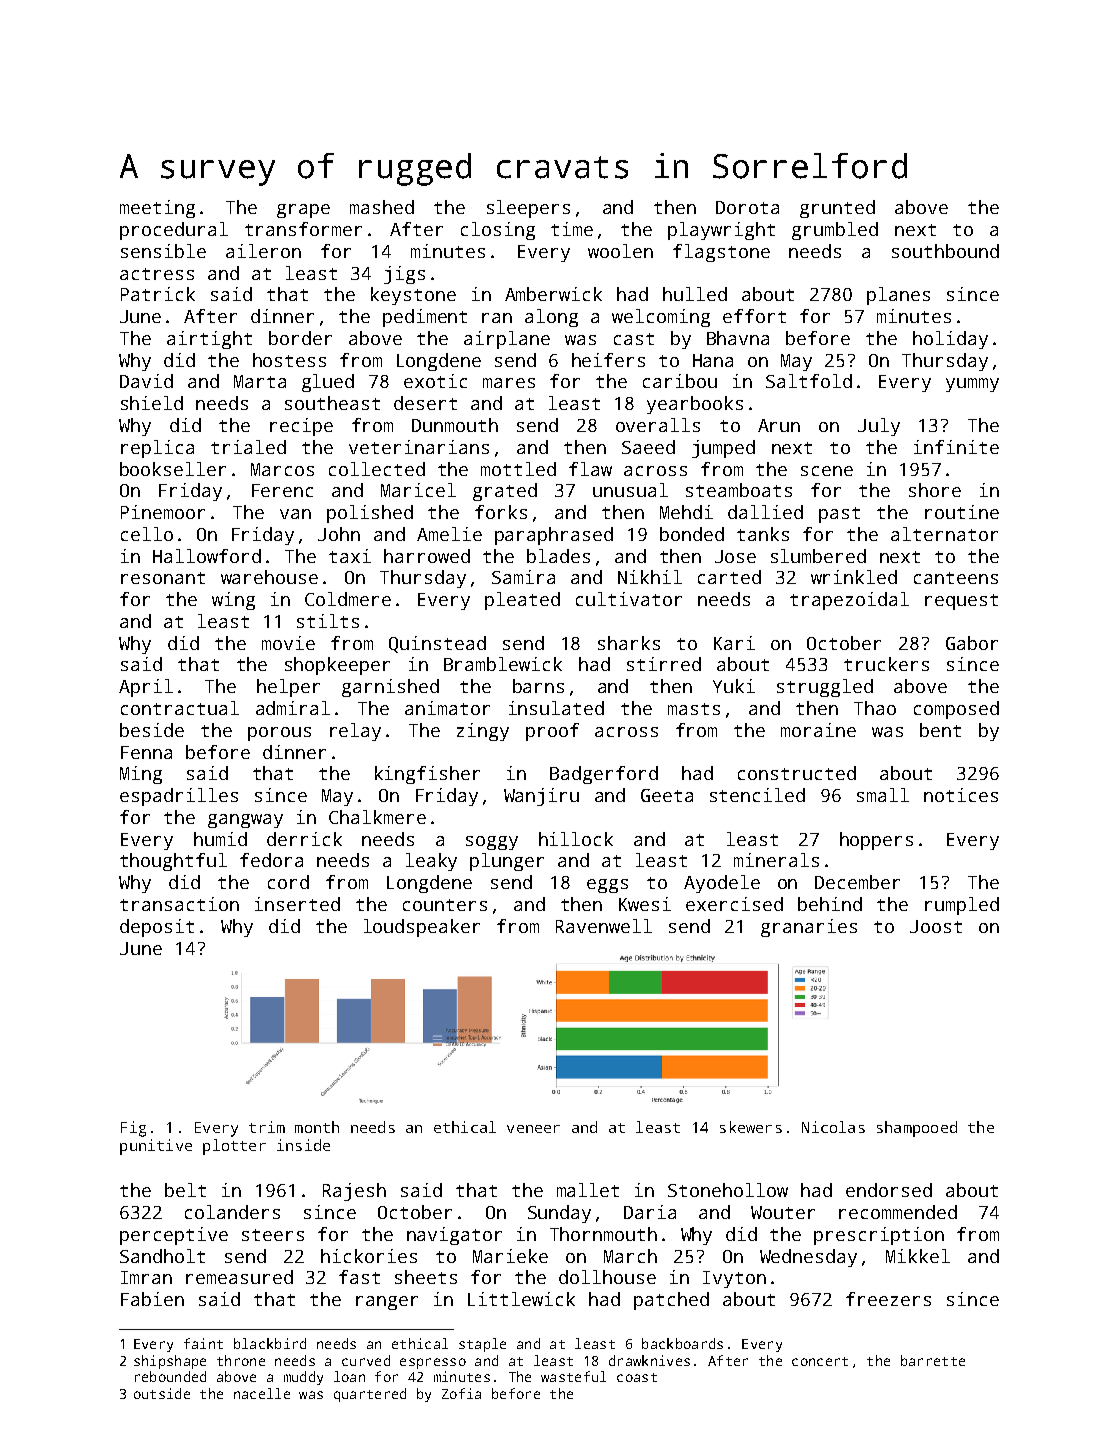  I want to click on grunted, so click(837, 209).
